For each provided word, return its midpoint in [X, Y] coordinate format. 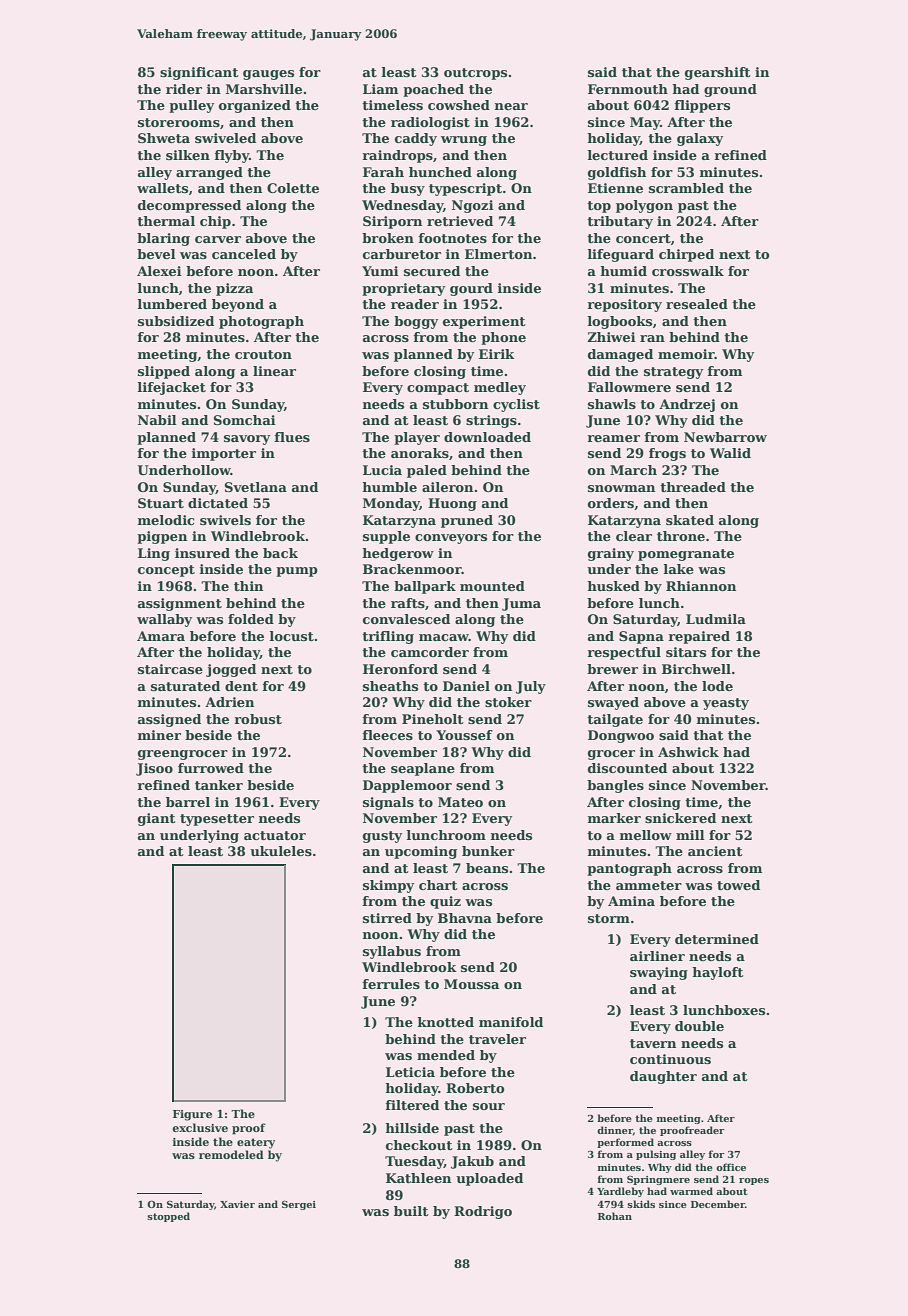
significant [199, 73]
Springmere [658, 1180]
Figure [192, 1115]
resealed [697, 304]
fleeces [388, 735]
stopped [168, 1217]
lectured [618, 155]
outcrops [475, 74]
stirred [387, 918]
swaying [659, 973]
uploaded [489, 1179]
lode [717, 686]
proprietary [403, 289]
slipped [164, 372]
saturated [185, 686]
